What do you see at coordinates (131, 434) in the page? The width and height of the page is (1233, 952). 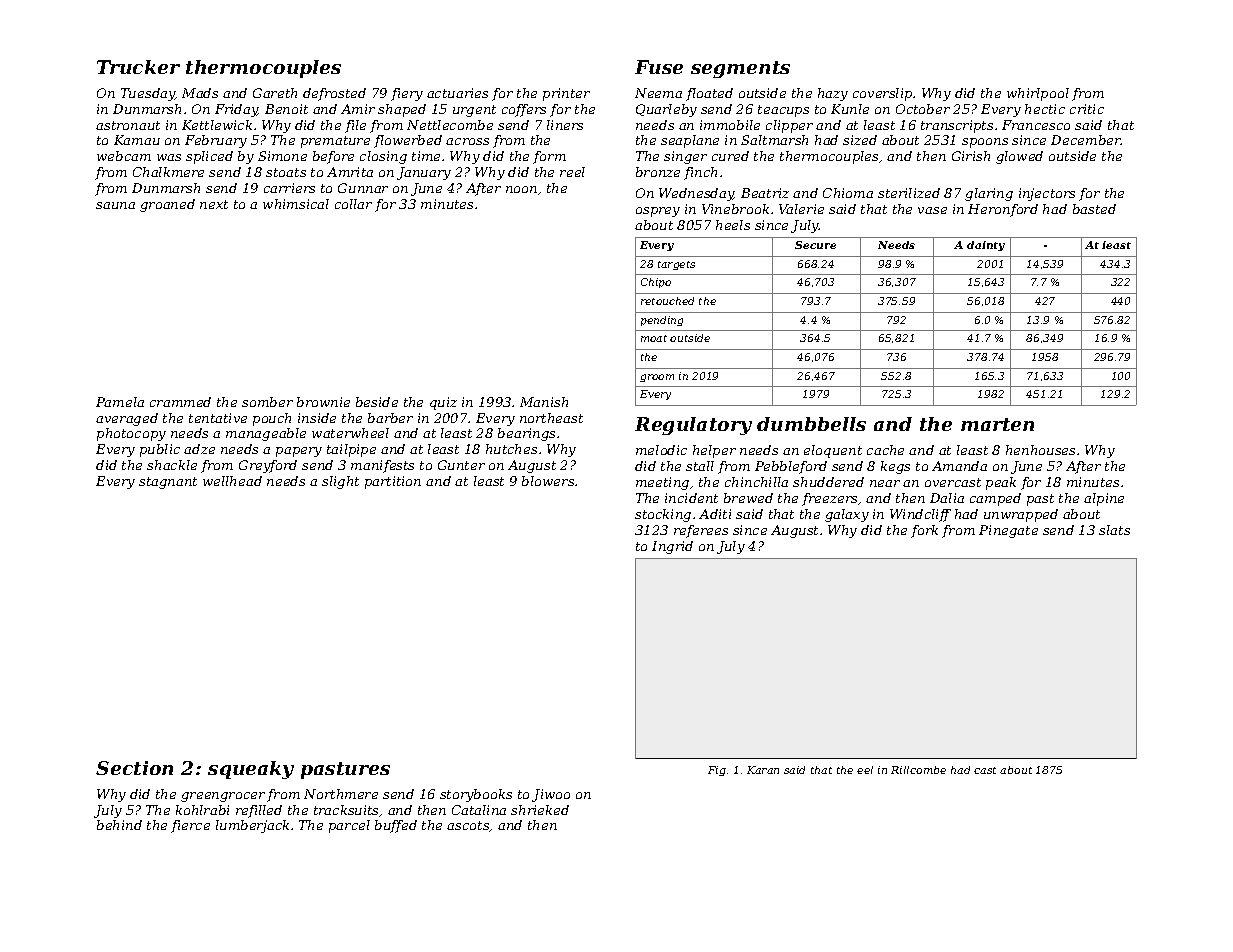 I see `photocopy` at bounding box center [131, 434].
